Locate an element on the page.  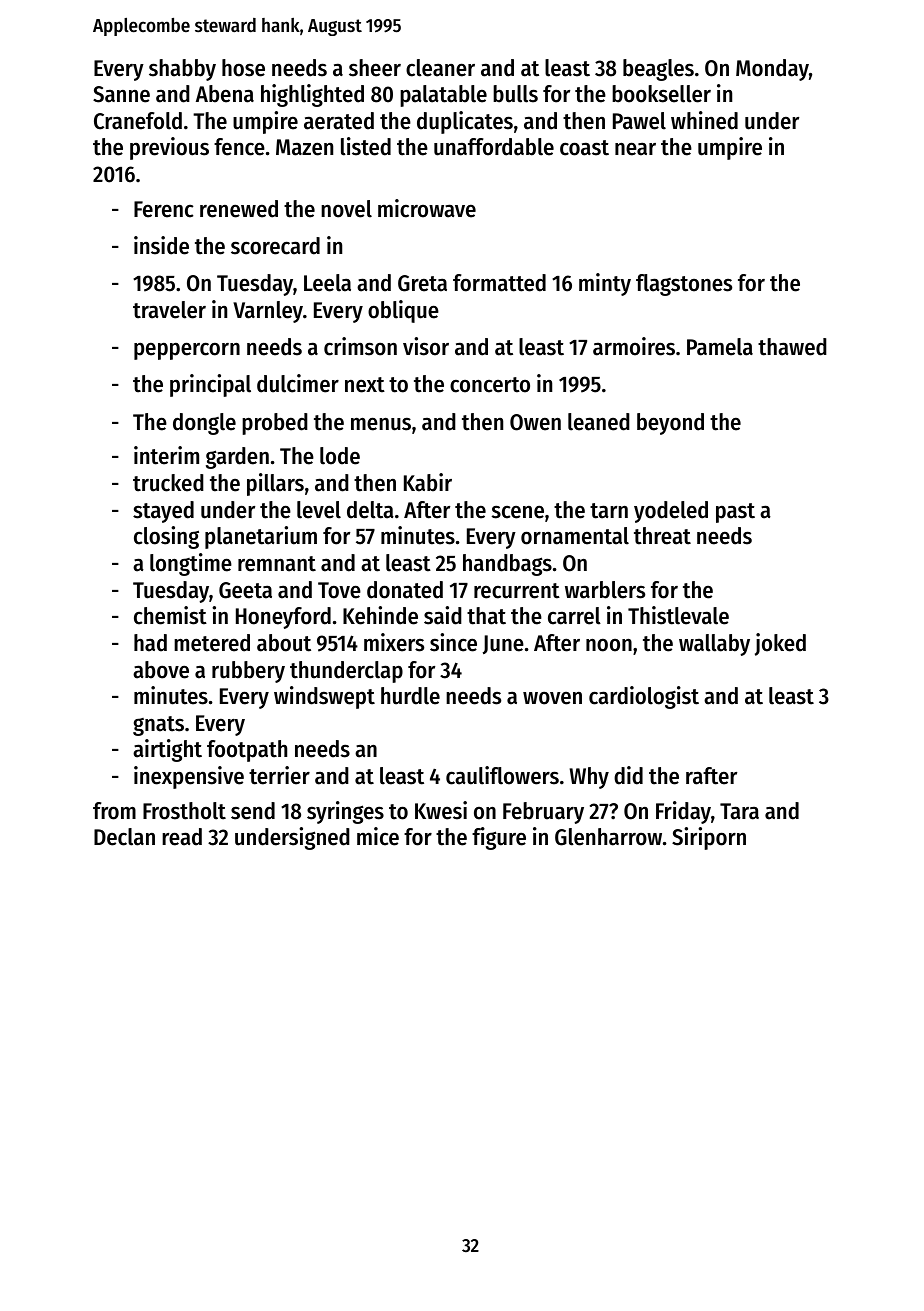
Thistlevale is located at coordinates (678, 615).
